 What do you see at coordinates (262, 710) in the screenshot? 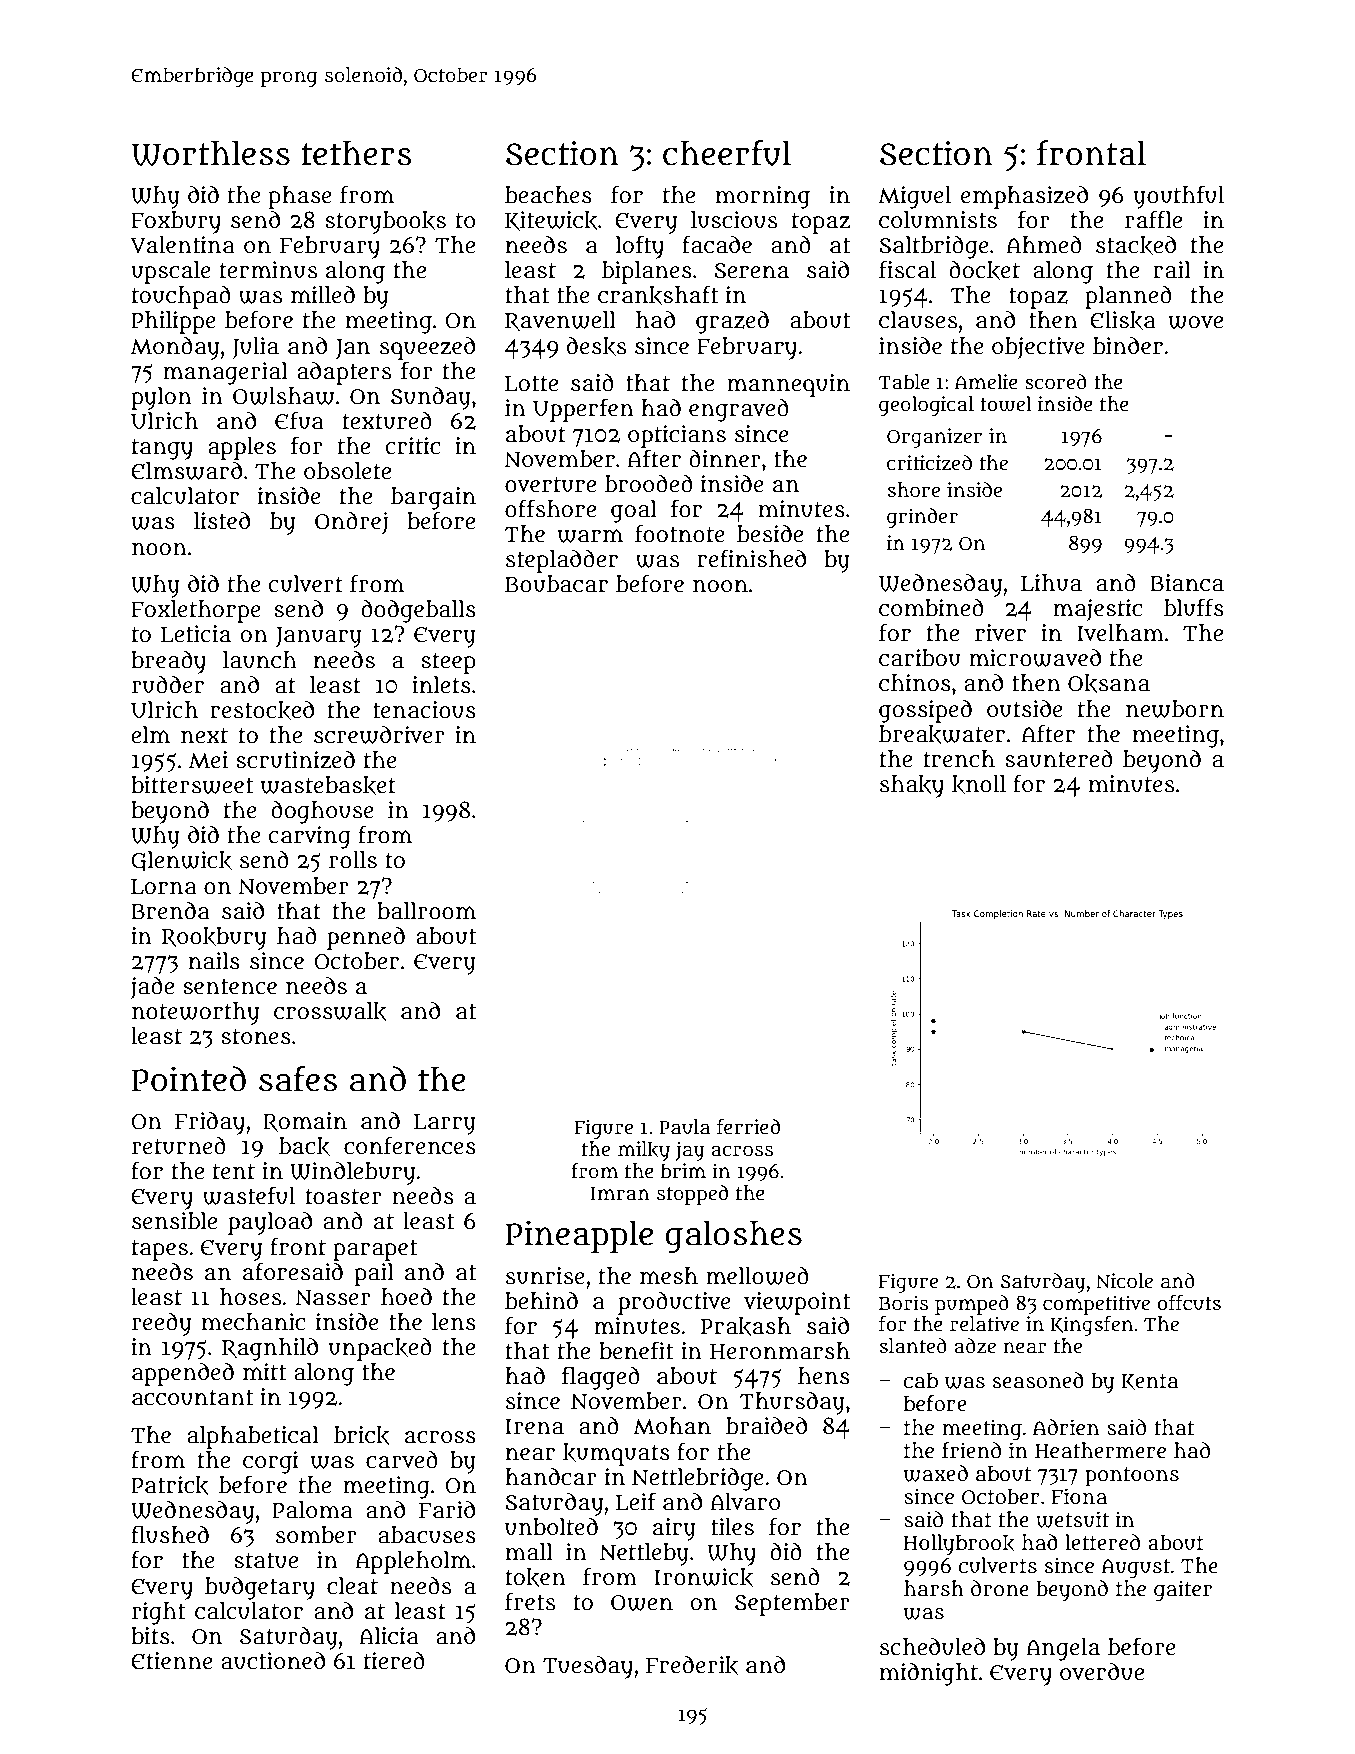
I see `restocked` at bounding box center [262, 710].
